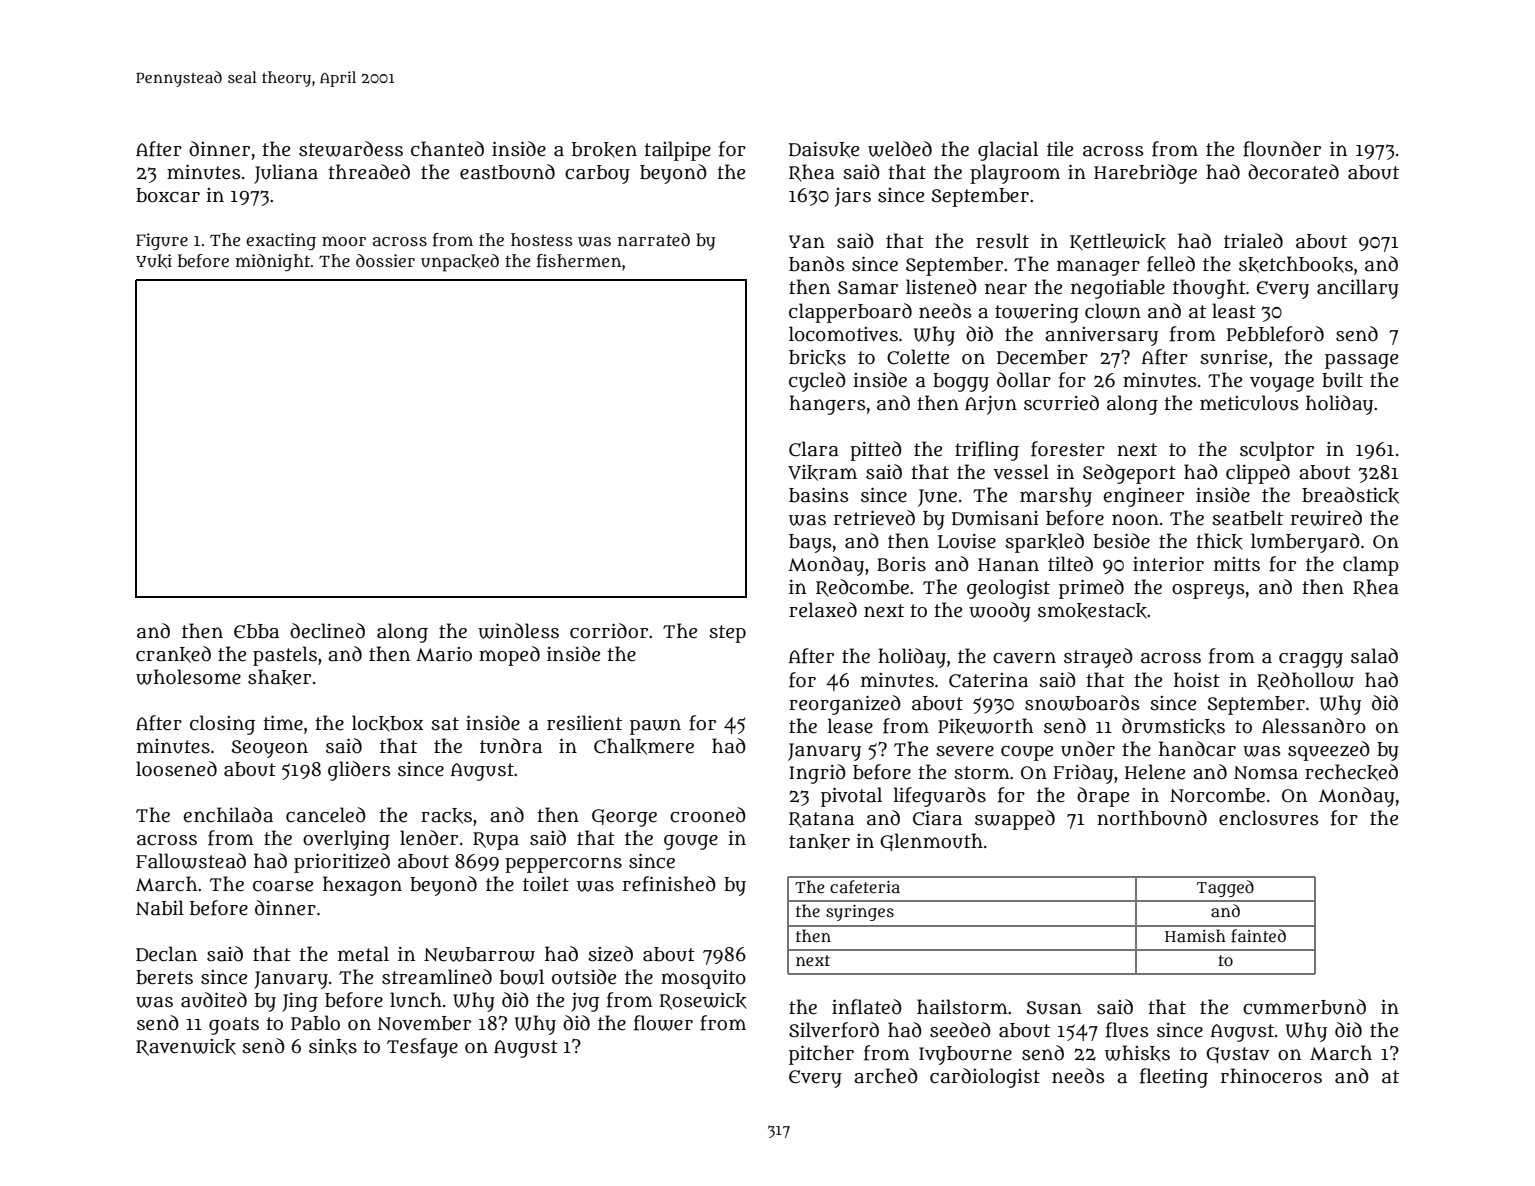 The width and height of the document is (1535, 1186). What do you see at coordinates (821, 1055) in the document?
I see `pitcher` at bounding box center [821, 1055].
